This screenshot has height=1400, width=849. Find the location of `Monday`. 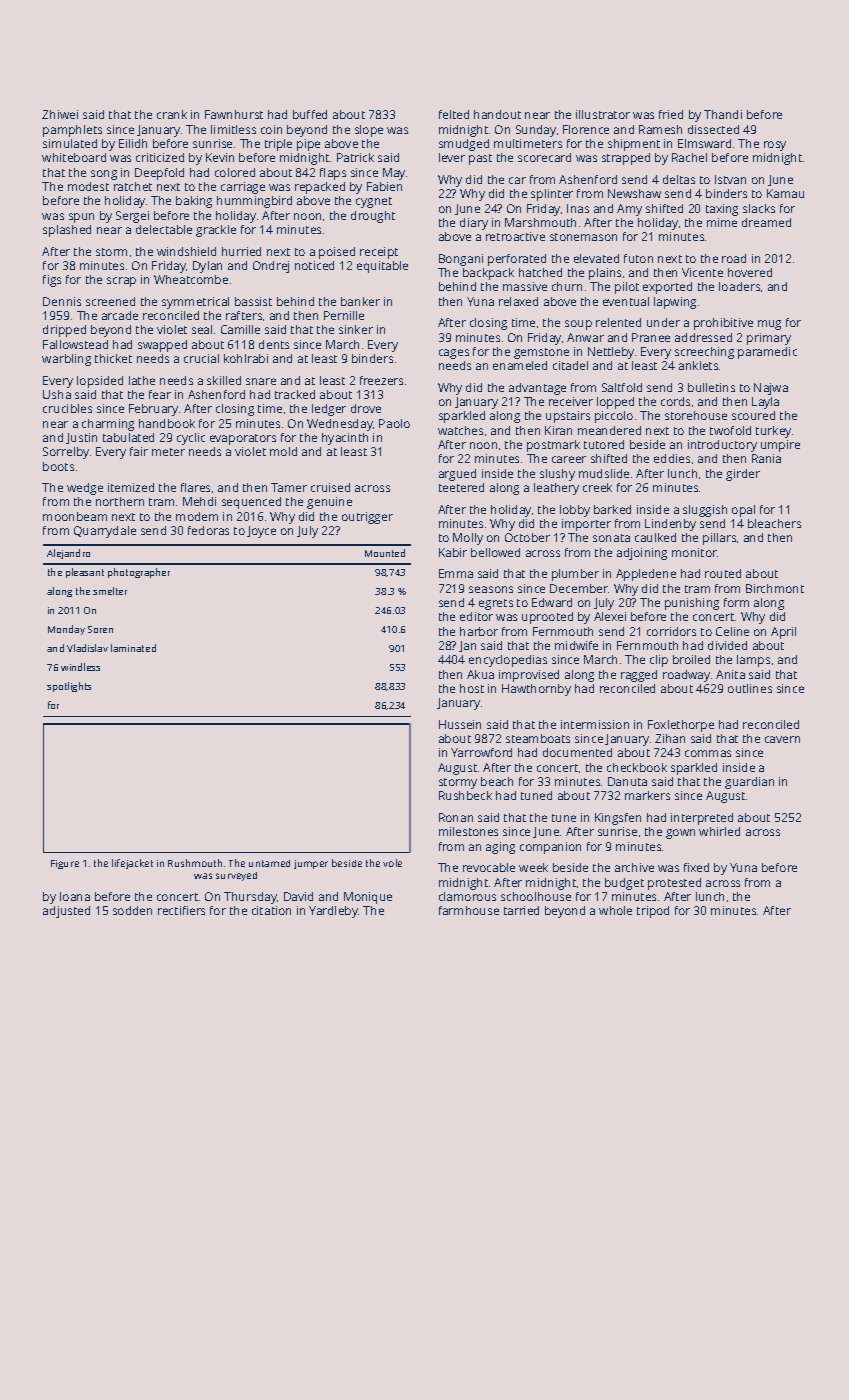

Monday is located at coordinates (66, 630).
